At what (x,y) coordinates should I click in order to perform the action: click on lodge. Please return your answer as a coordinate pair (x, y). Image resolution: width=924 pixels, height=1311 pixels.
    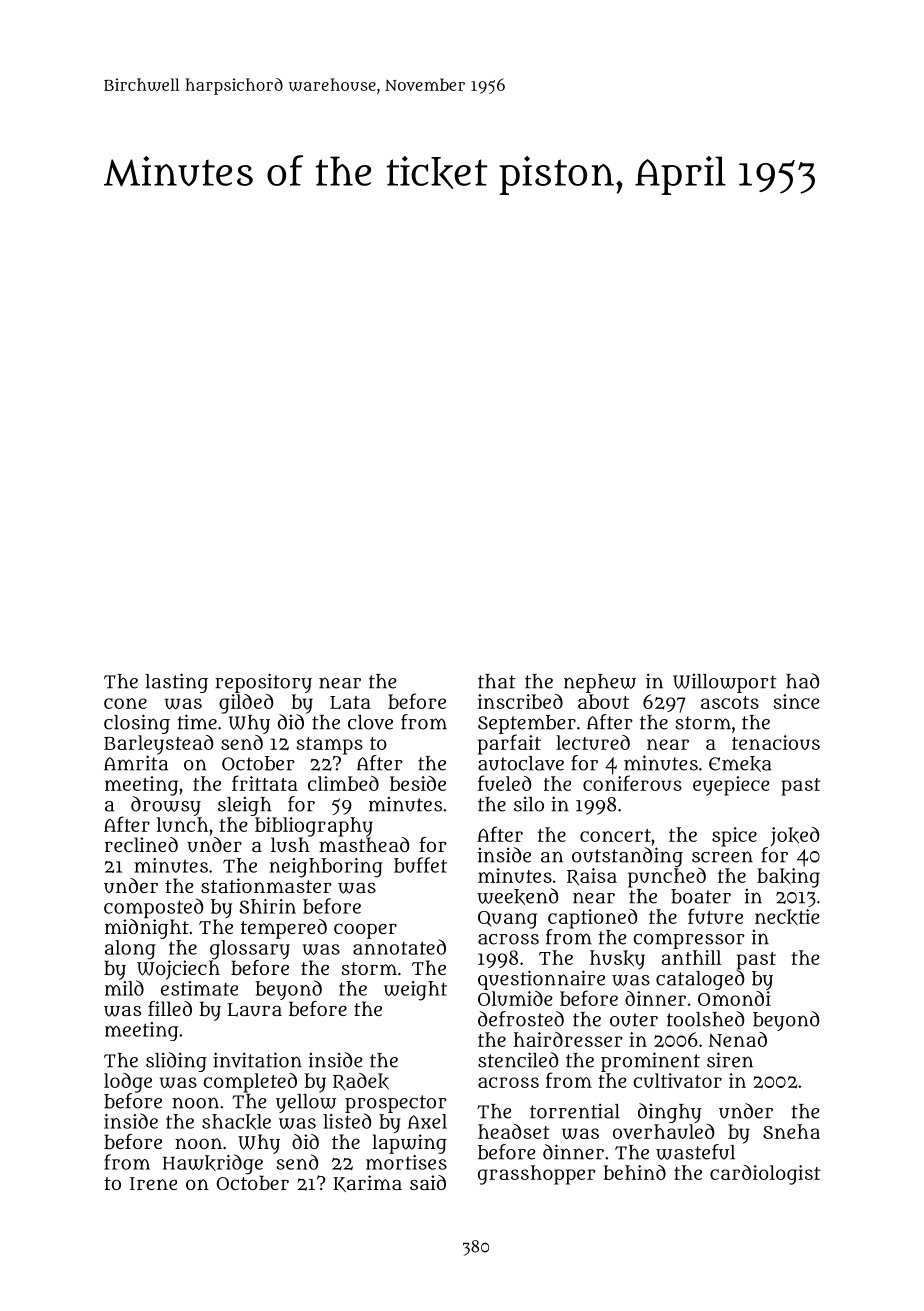
    Looking at the image, I should click on (128, 1083).
